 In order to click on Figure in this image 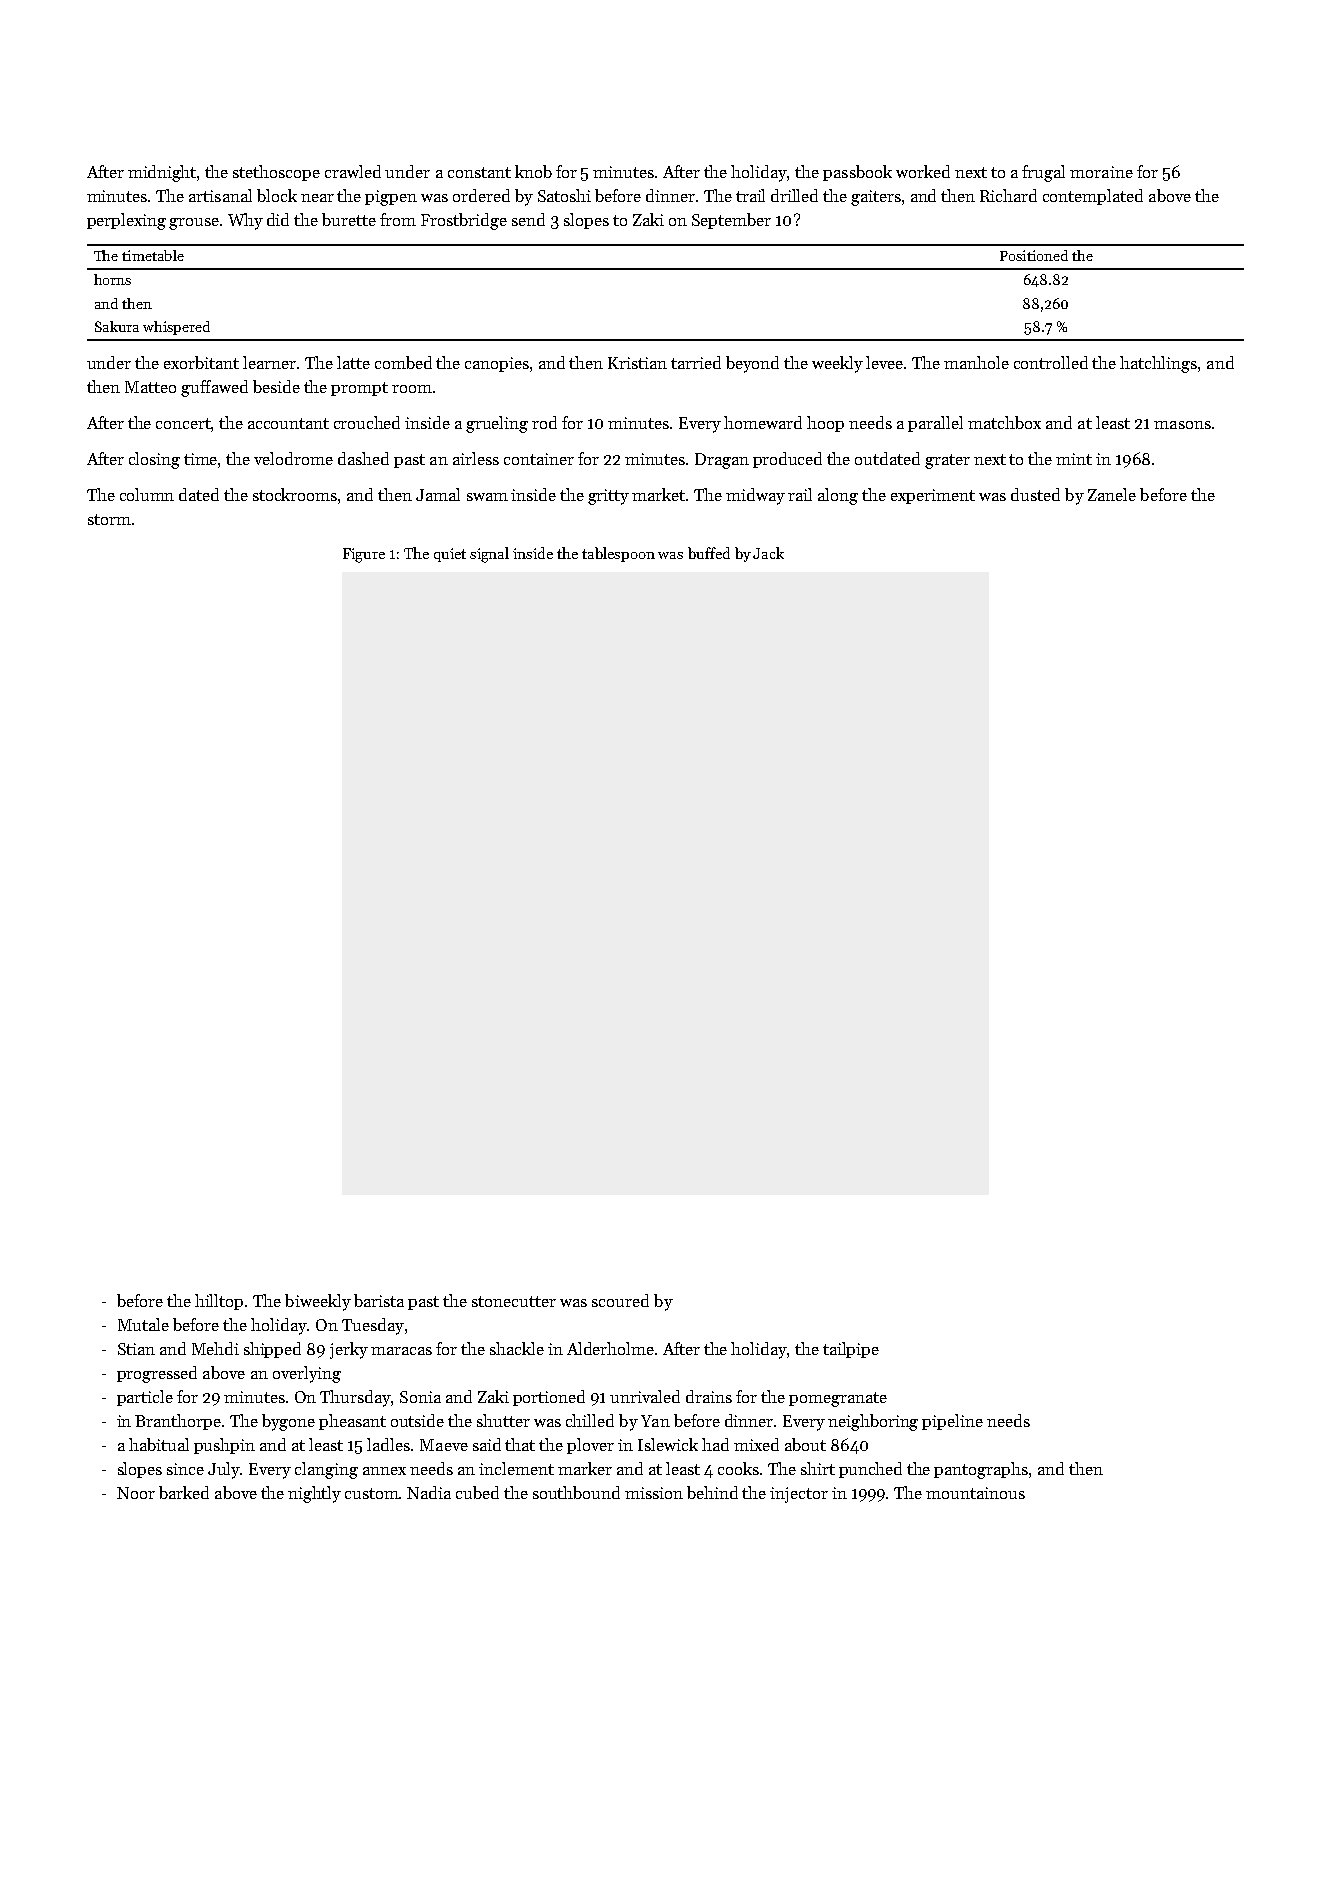, I will do `click(364, 555)`.
